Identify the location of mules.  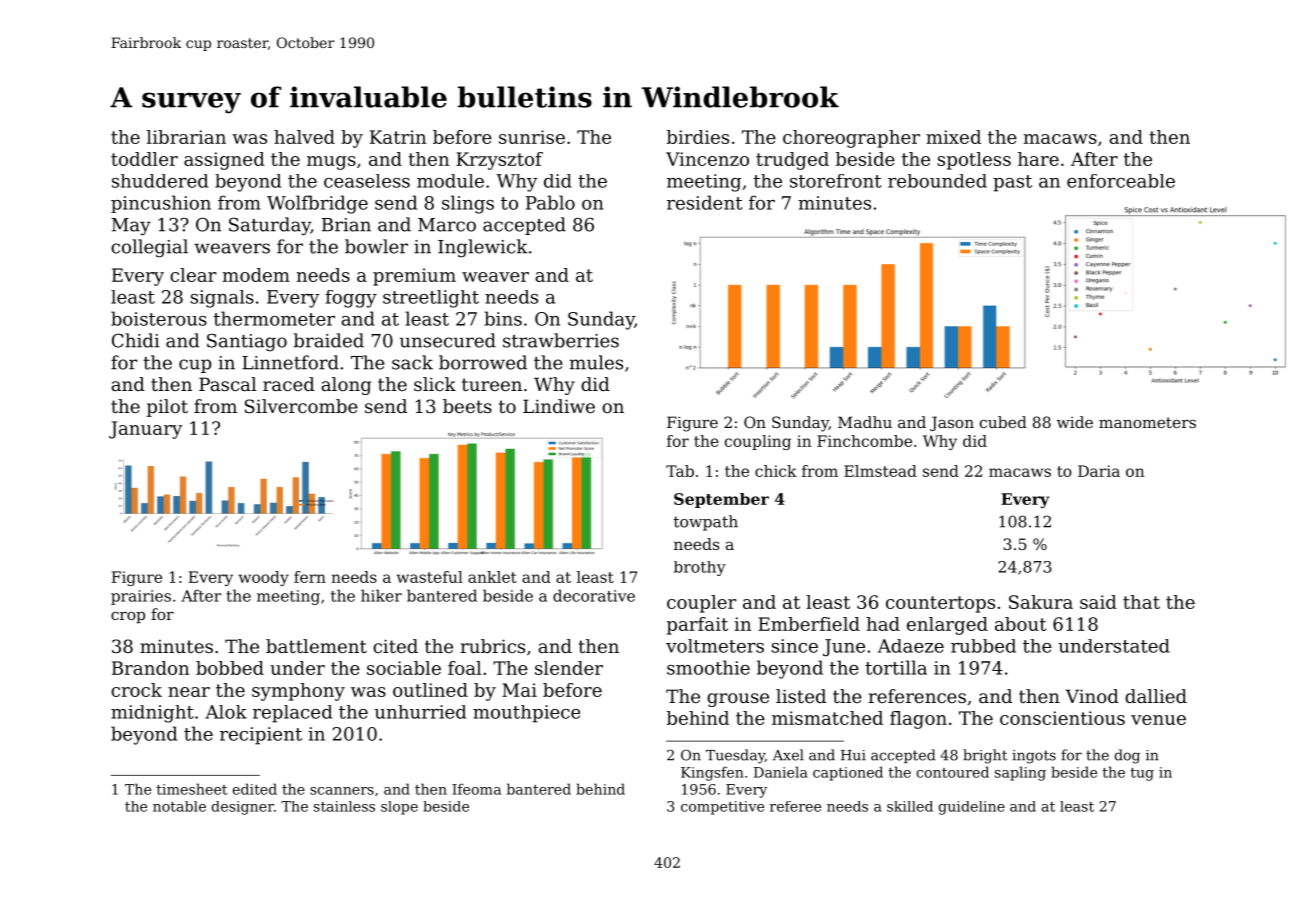
(596, 362).
